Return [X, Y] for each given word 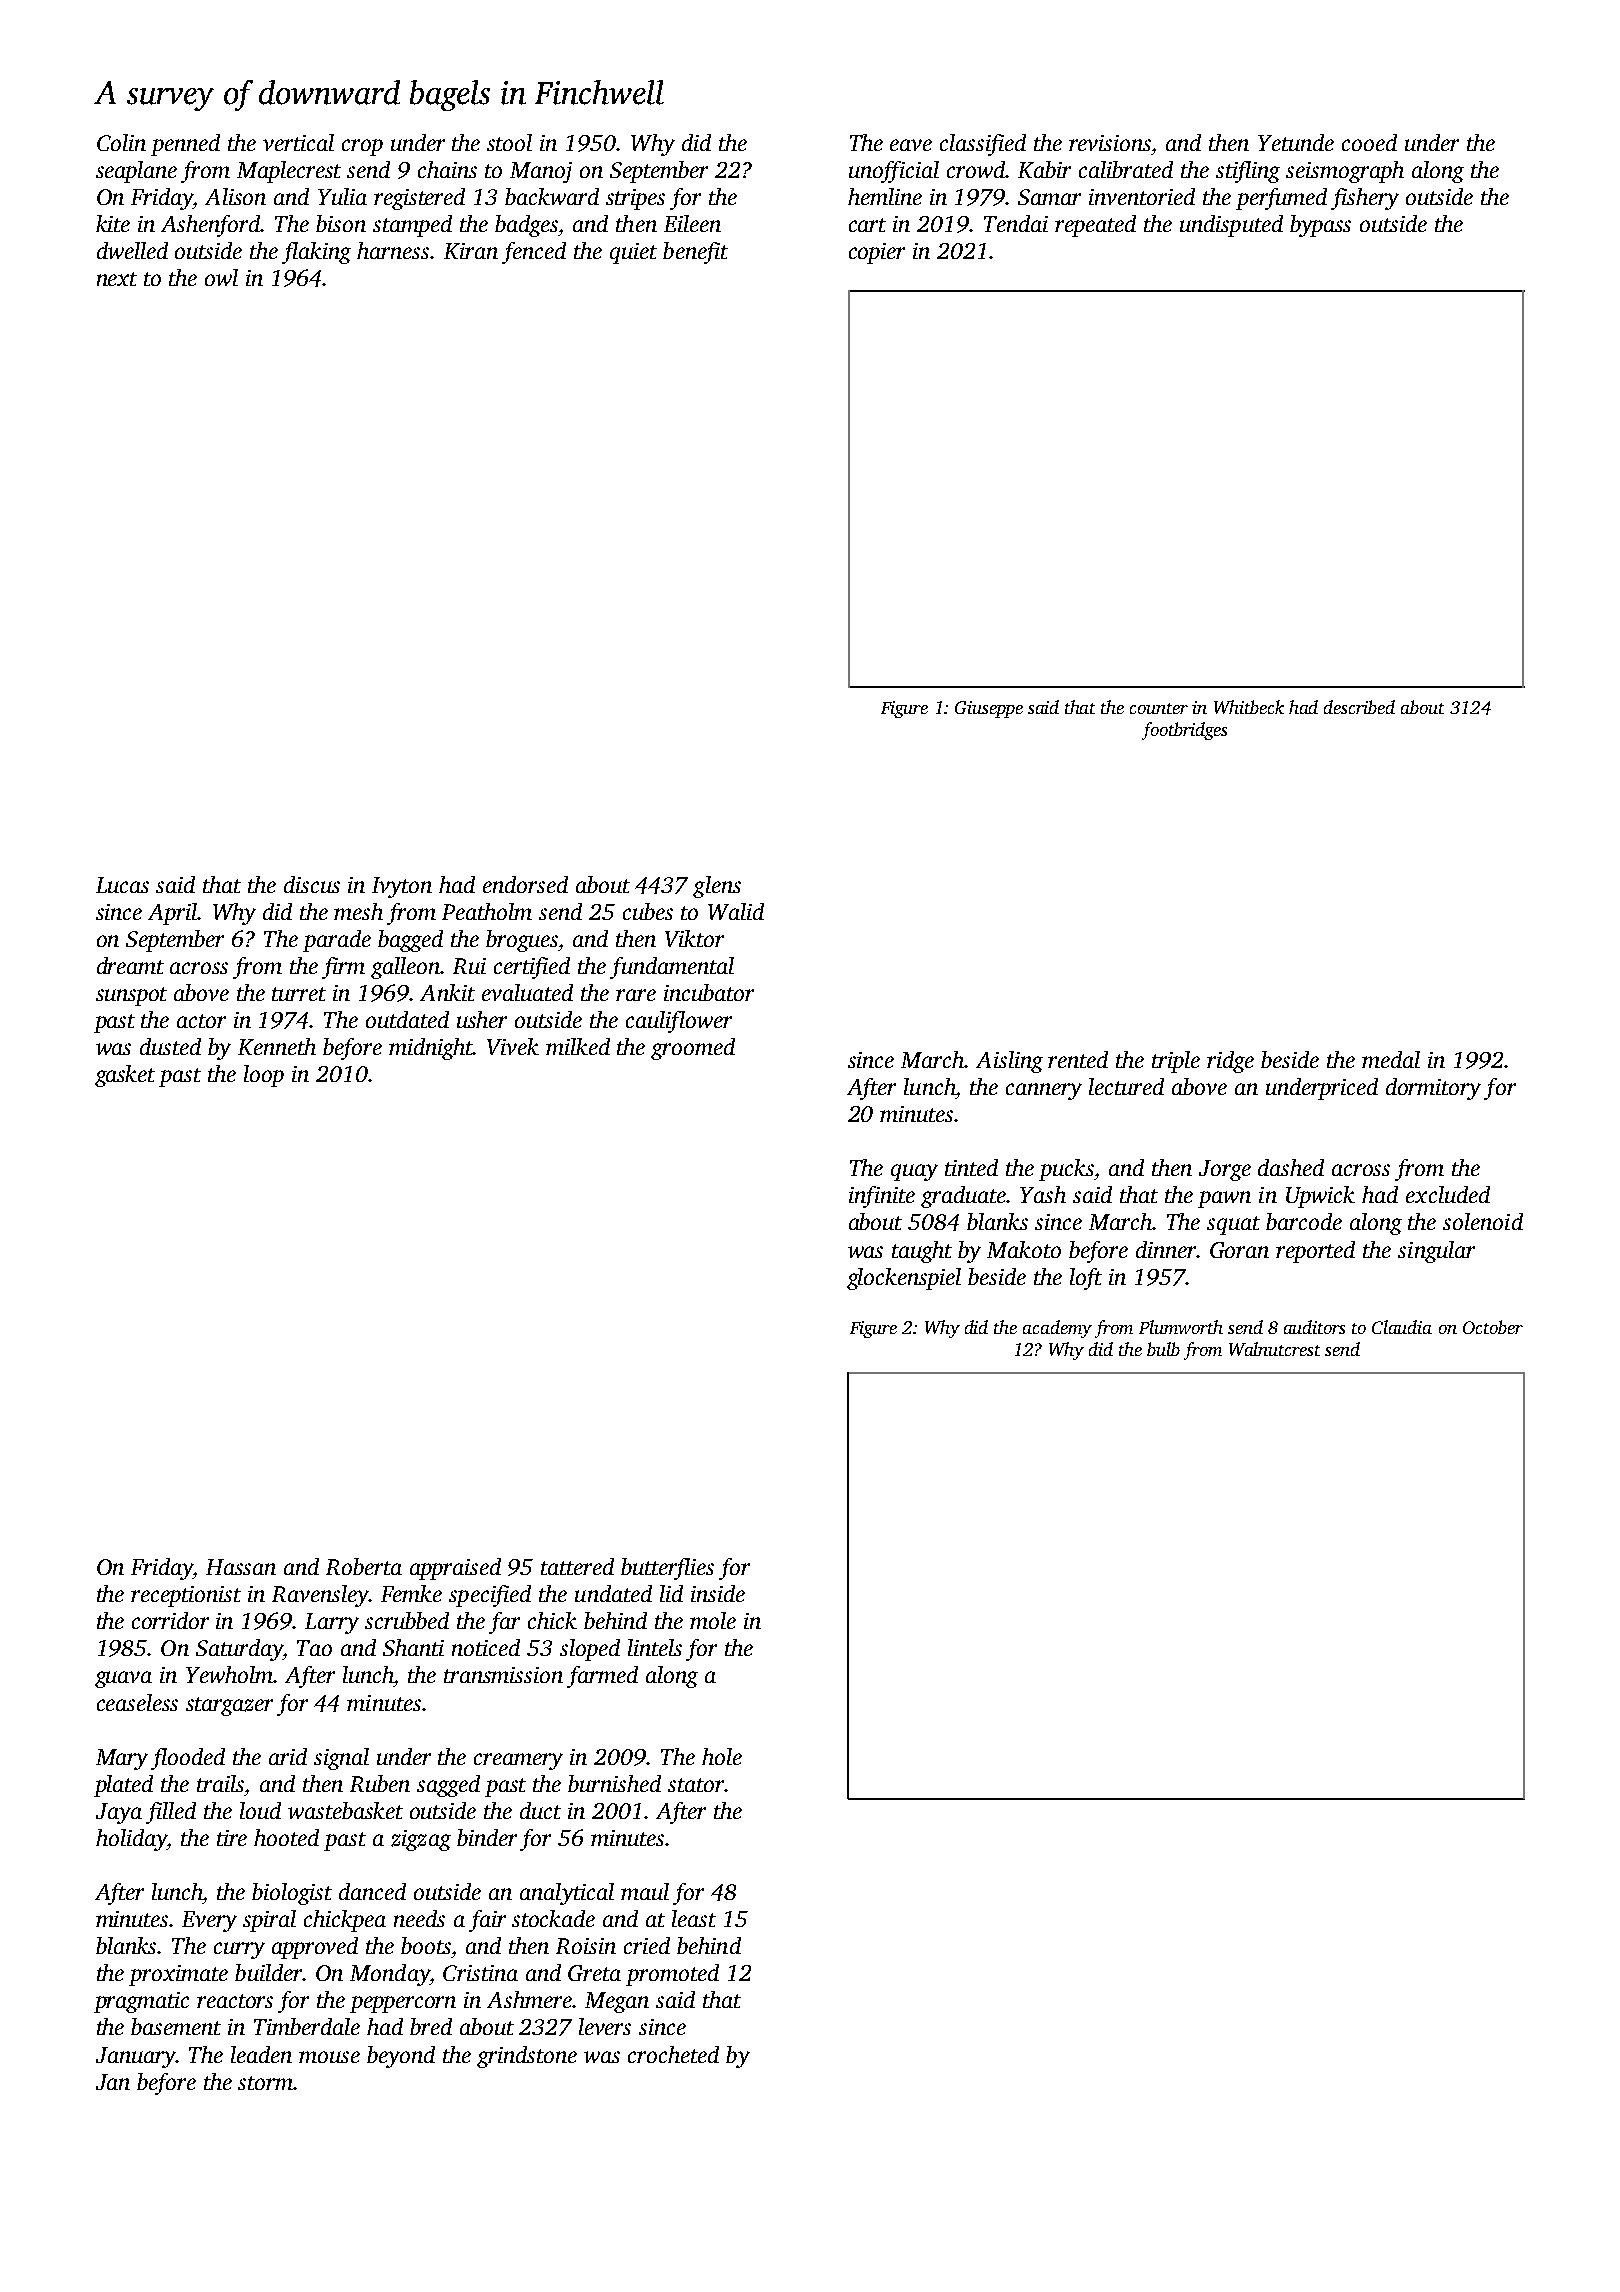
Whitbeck [1249, 707]
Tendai [1016, 223]
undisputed [1231, 226]
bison [341, 223]
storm [265, 2083]
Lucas [122, 885]
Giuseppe [989, 709]
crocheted [673, 2054]
